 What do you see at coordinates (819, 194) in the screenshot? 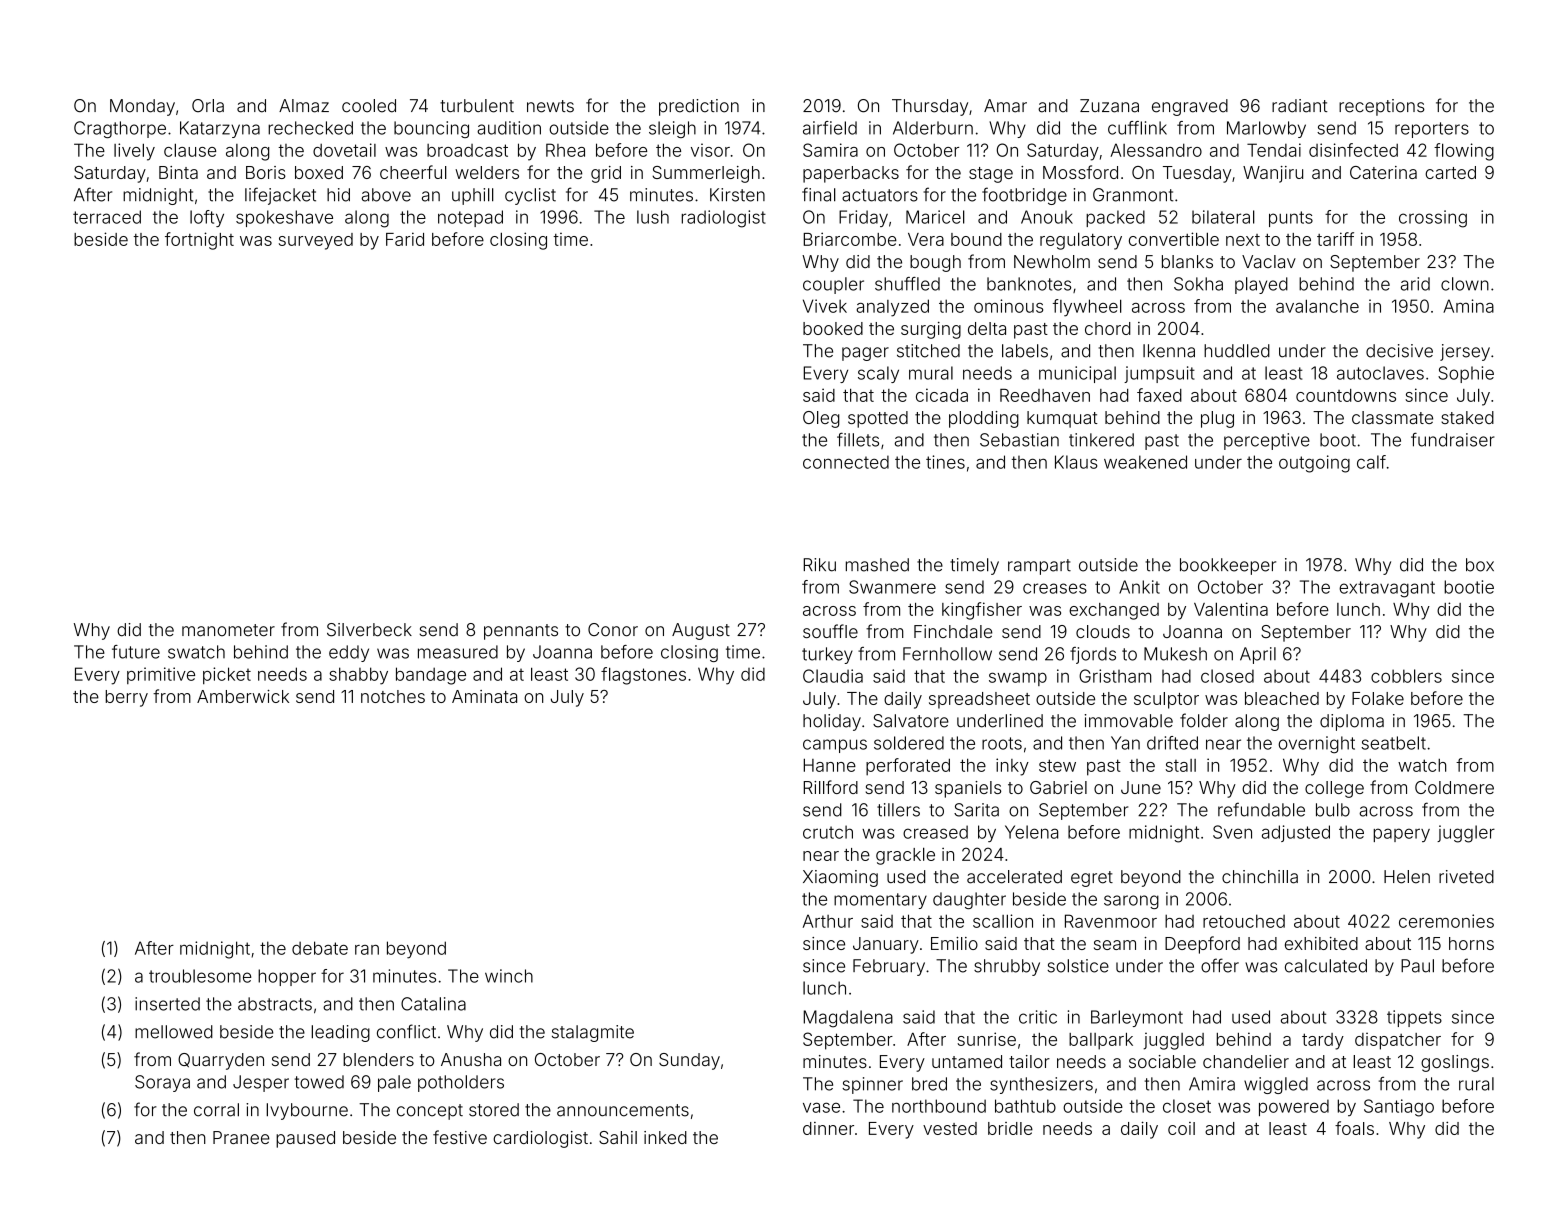
I see `final` at bounding box center [819, 194].
